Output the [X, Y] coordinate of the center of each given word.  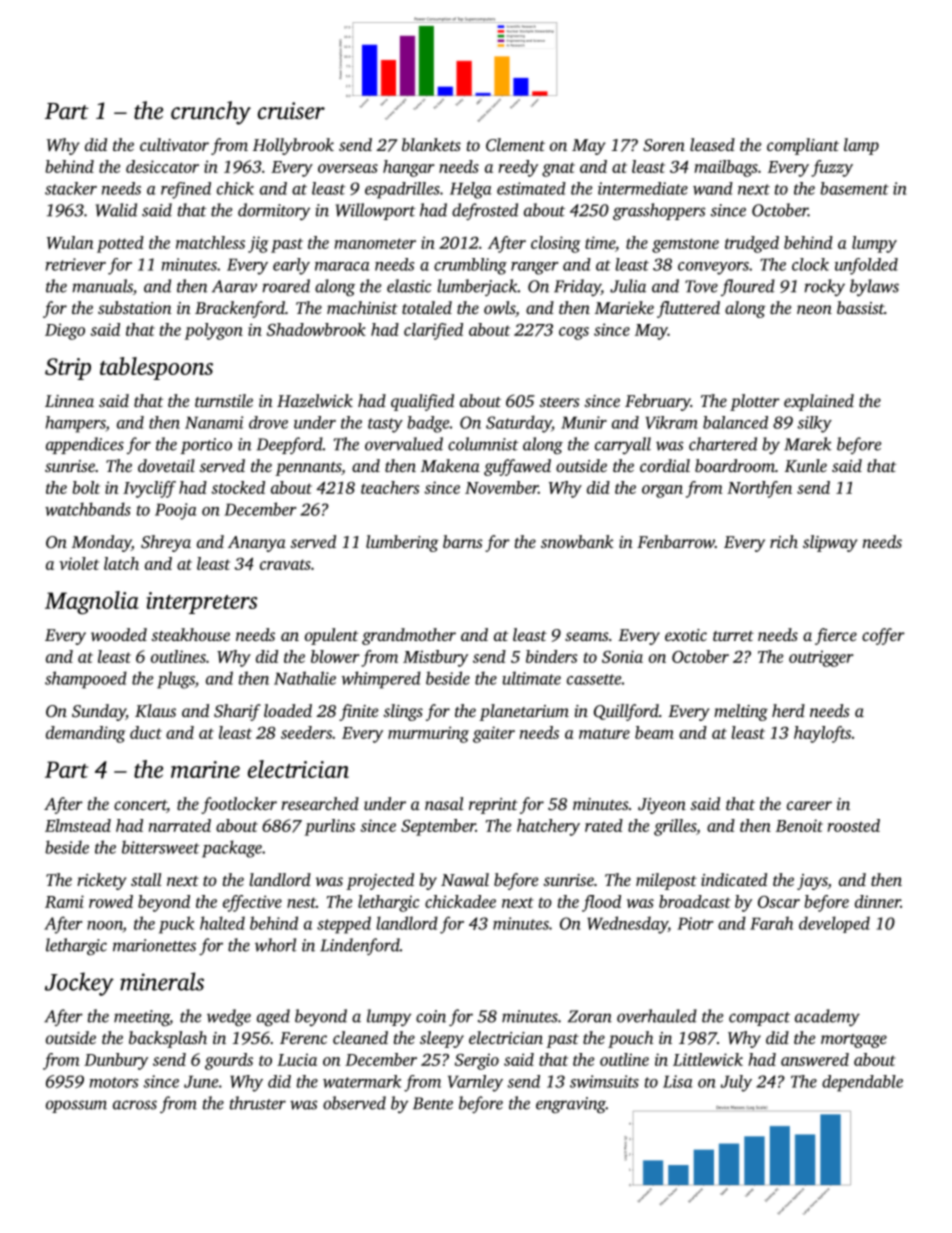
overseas [348, 168]
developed [834, 924]
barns [463, 541]
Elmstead [78, 825]
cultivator [174, 144]
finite [358, 712]
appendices [85, 445]
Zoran [590, 1016]
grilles [675, 827]
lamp [861, 146]
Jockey [79, 984]
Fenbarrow [676, 541]
